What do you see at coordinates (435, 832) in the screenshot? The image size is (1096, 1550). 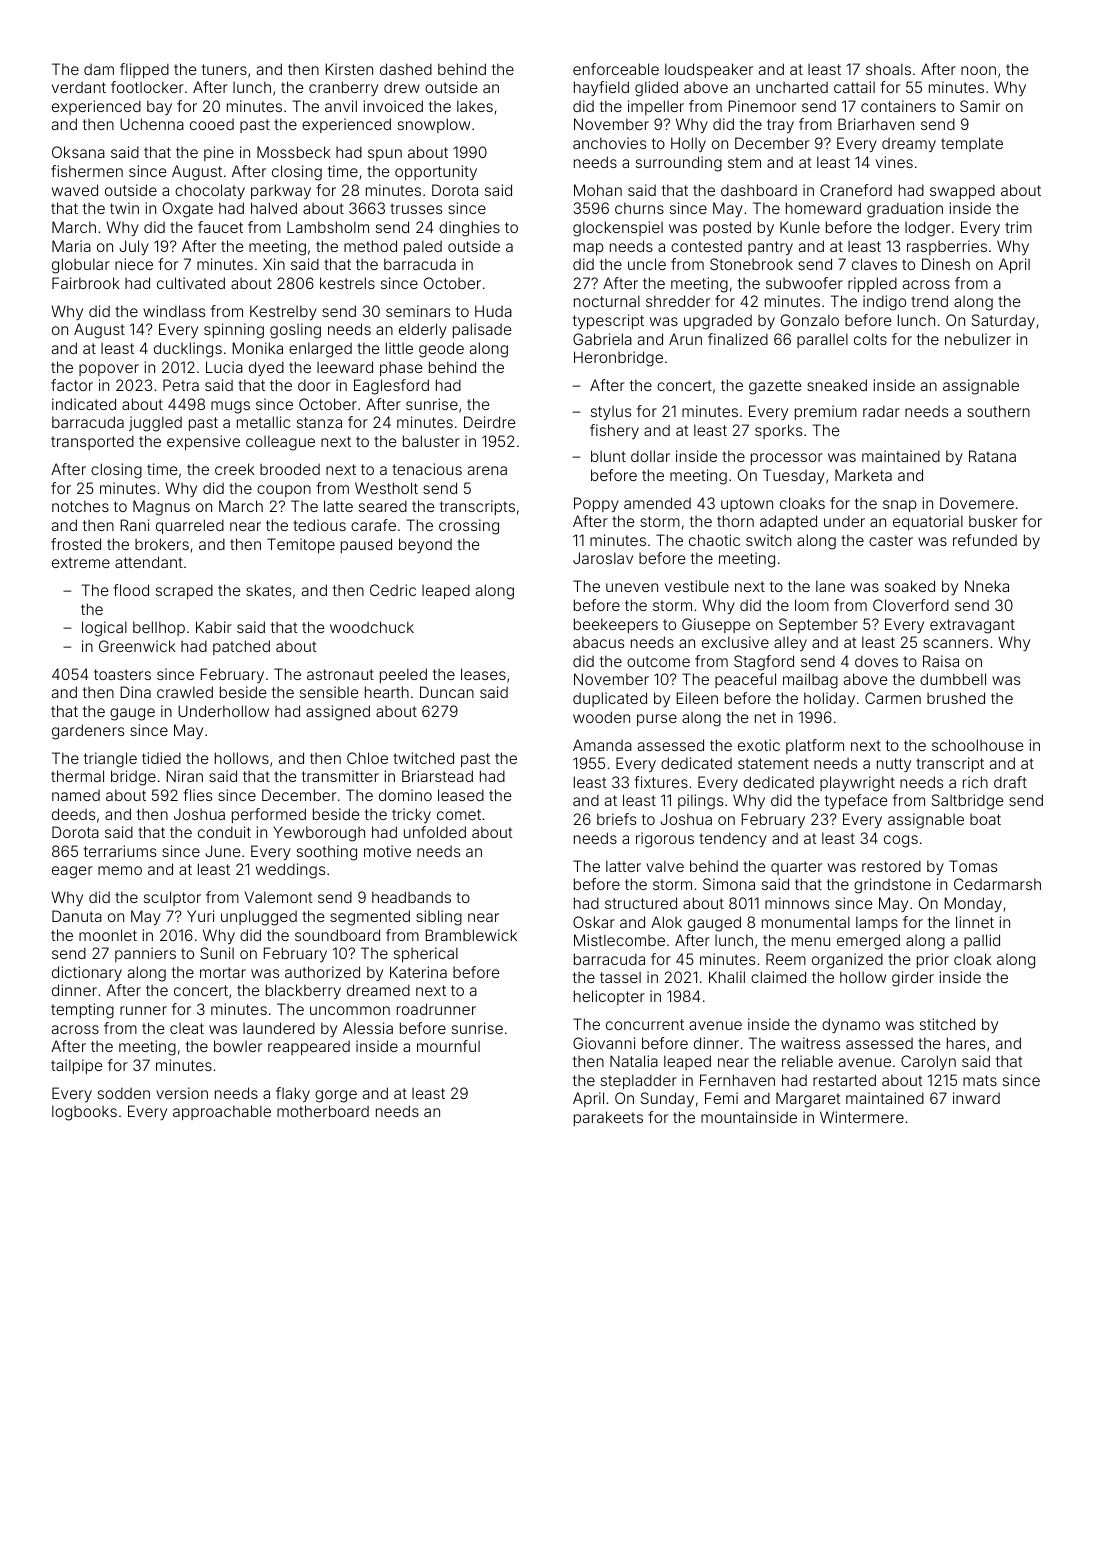 I see `unfolded` at bounding box center [435, 832].
